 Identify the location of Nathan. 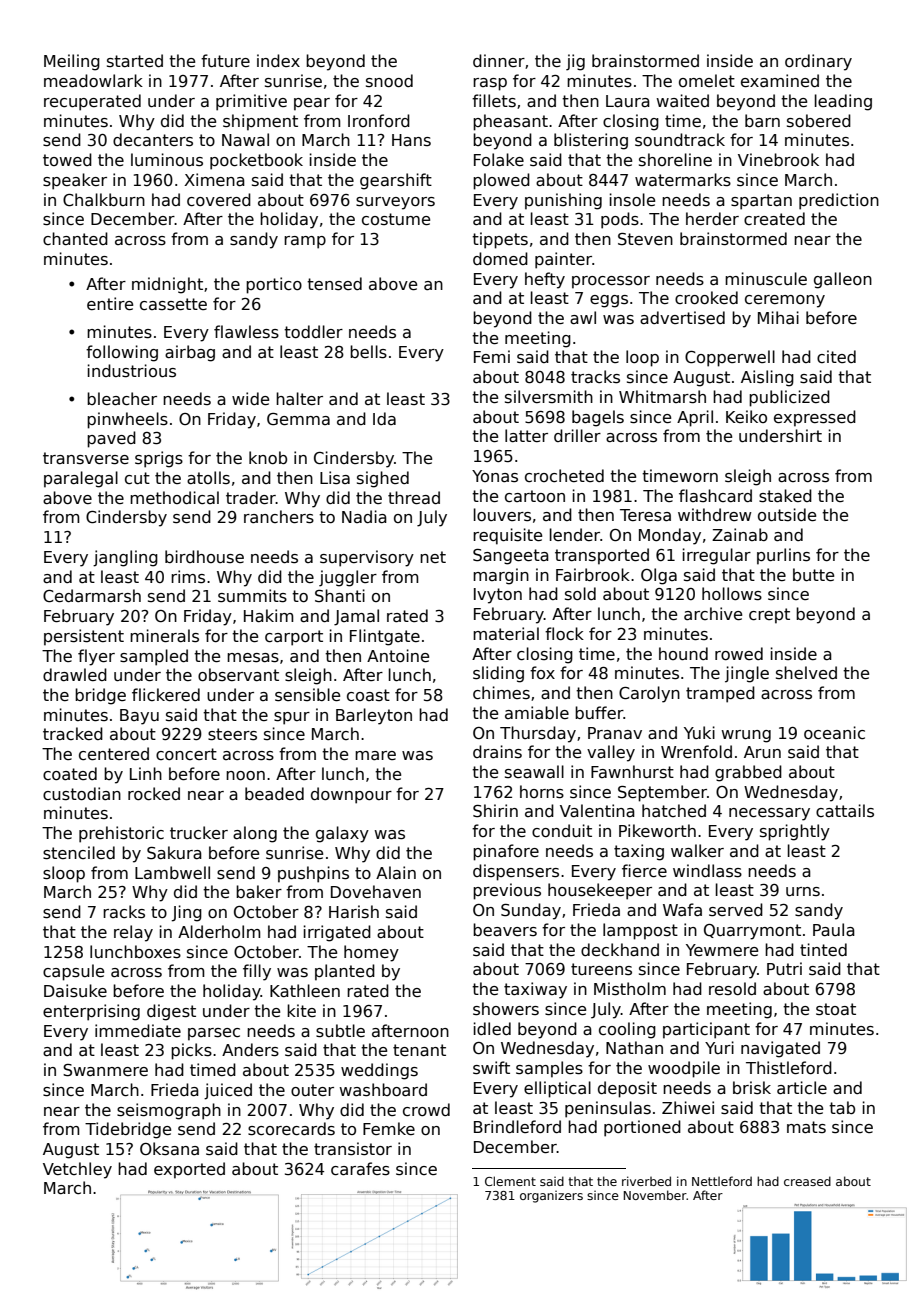
(634, 1047).
